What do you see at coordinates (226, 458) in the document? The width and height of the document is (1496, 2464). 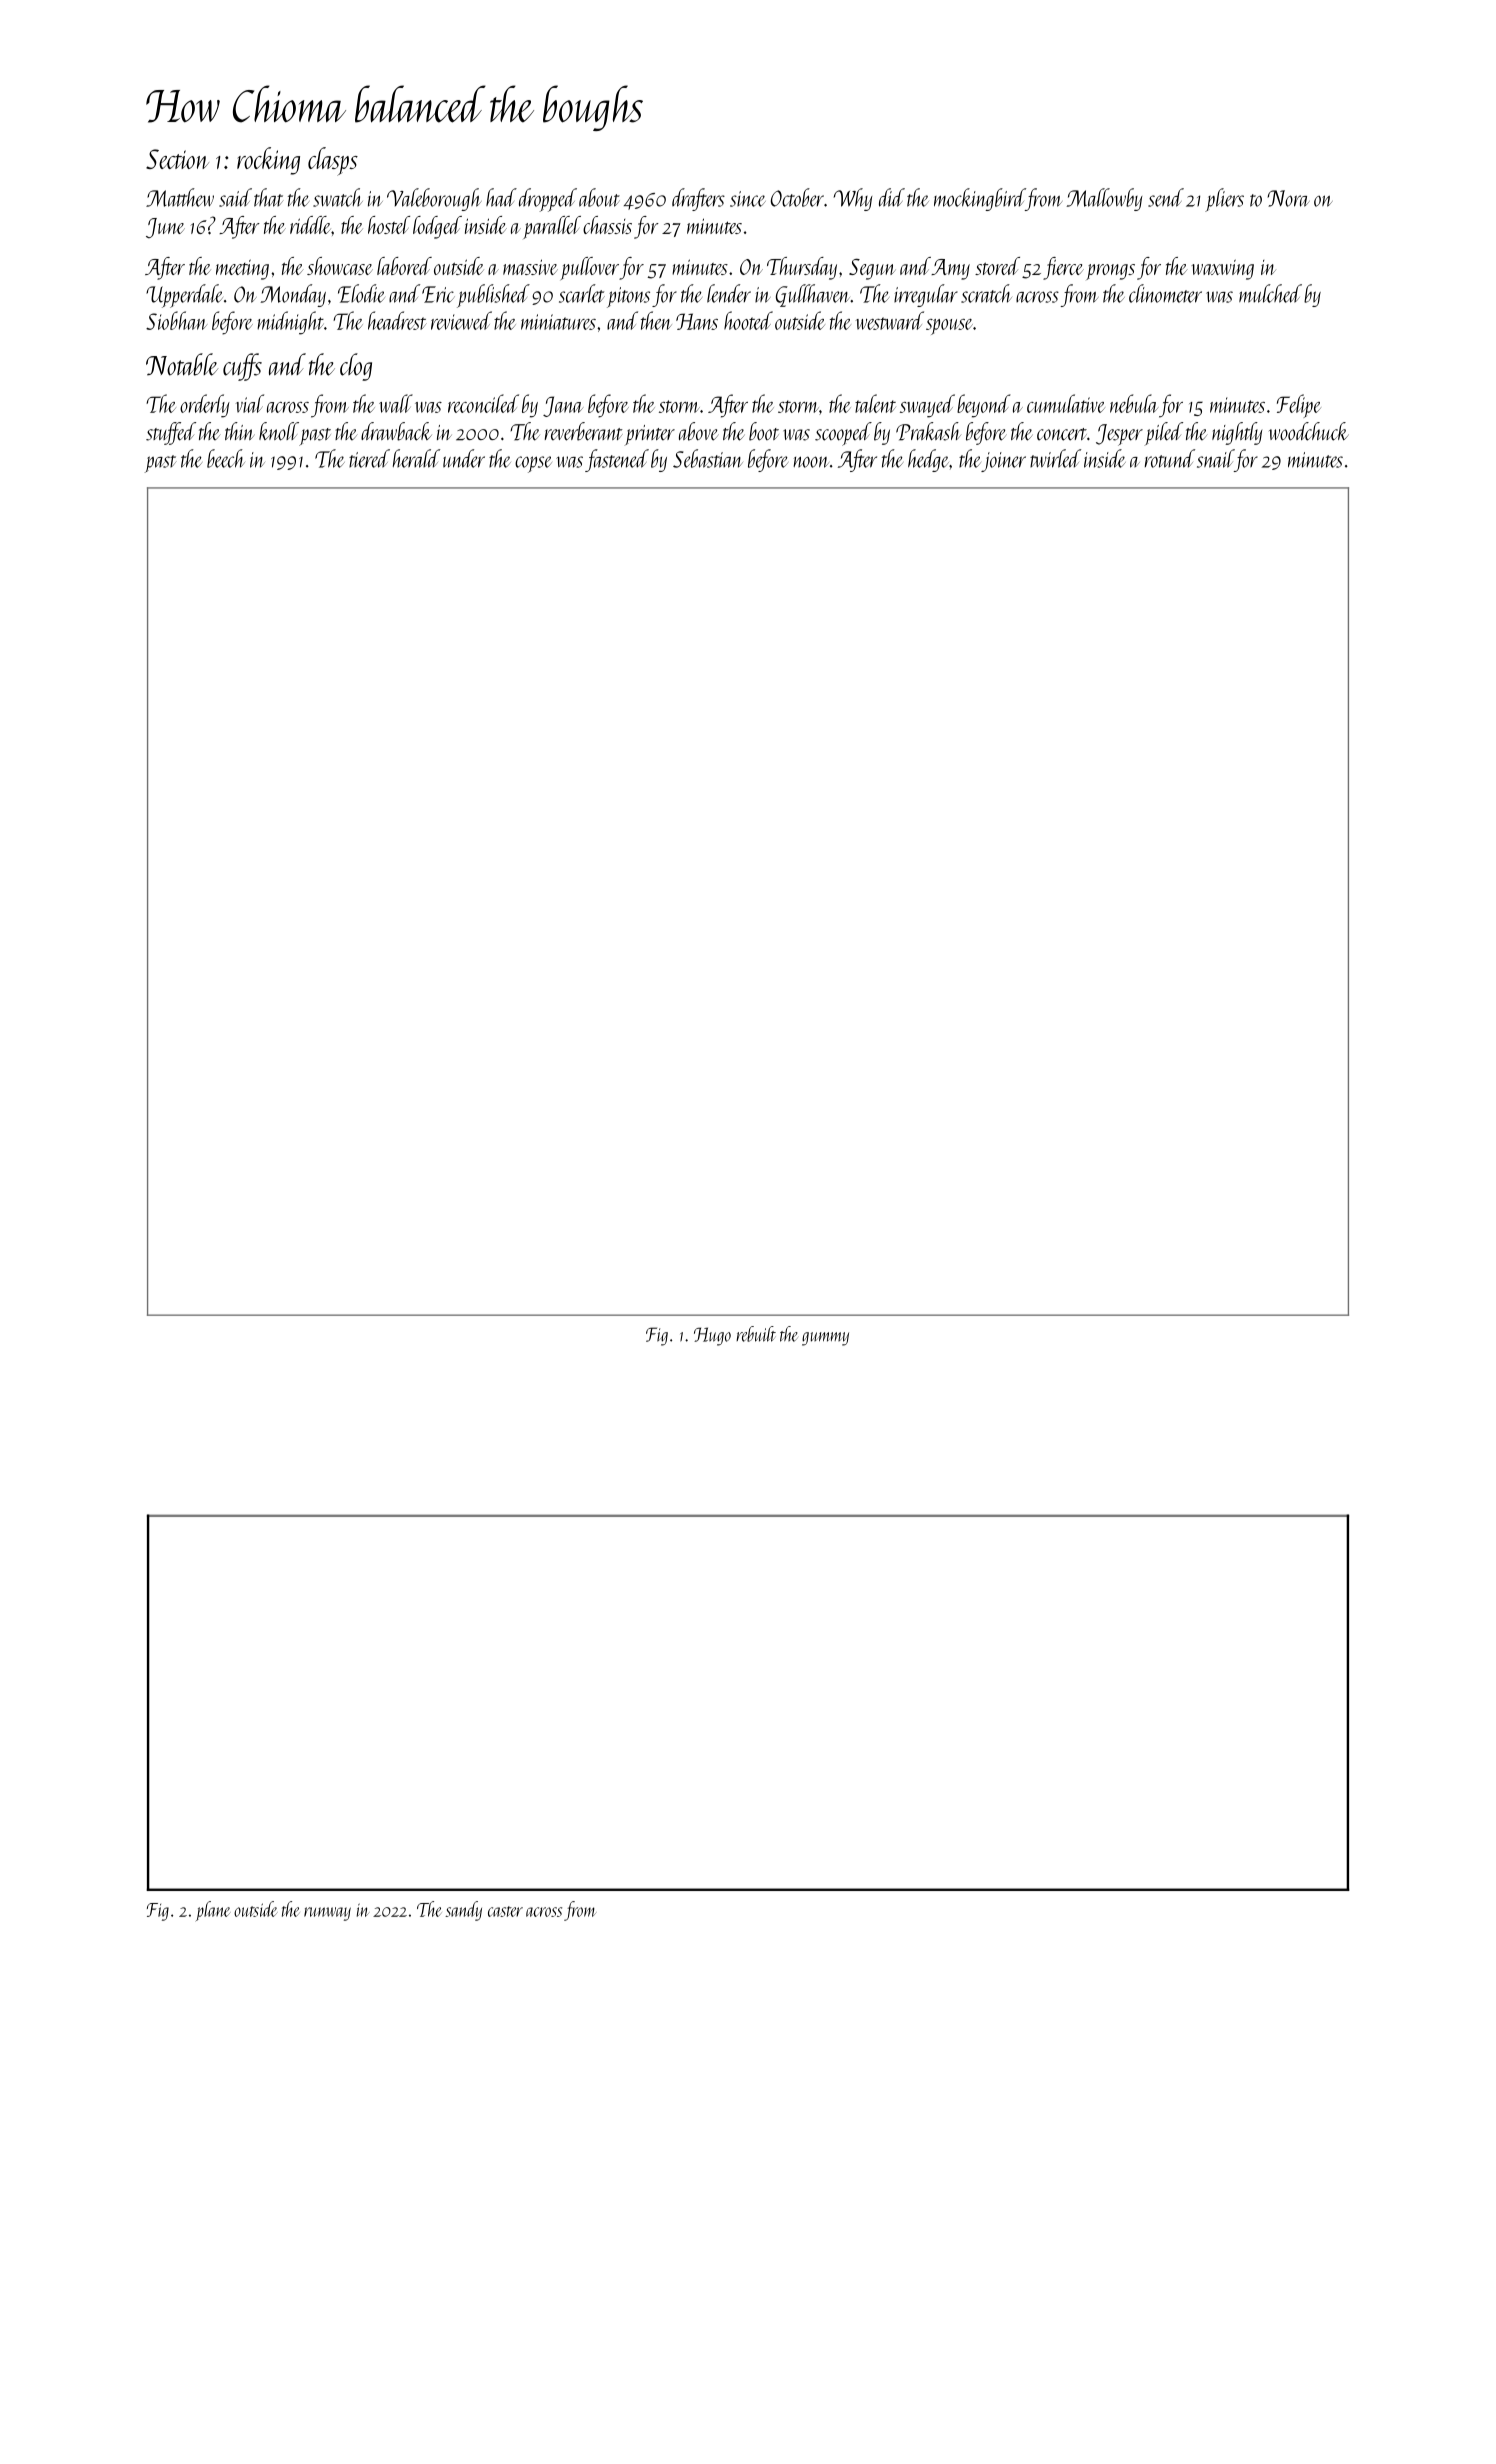 I see `beech` at bounding box center [226, 458].
